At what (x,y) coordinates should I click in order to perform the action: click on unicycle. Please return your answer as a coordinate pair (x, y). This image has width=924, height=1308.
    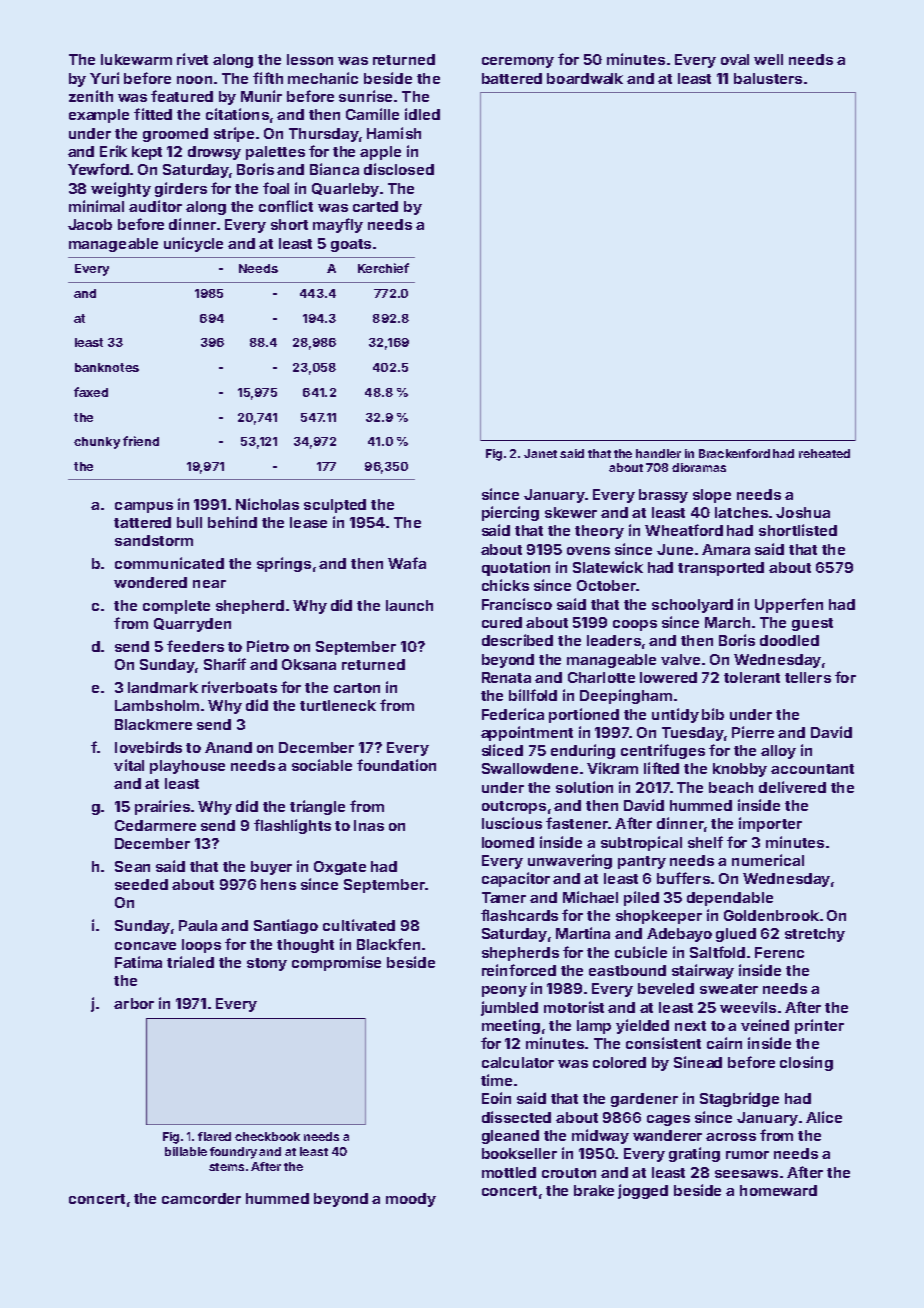
    Looking at the image, I should click on (193, 244).
